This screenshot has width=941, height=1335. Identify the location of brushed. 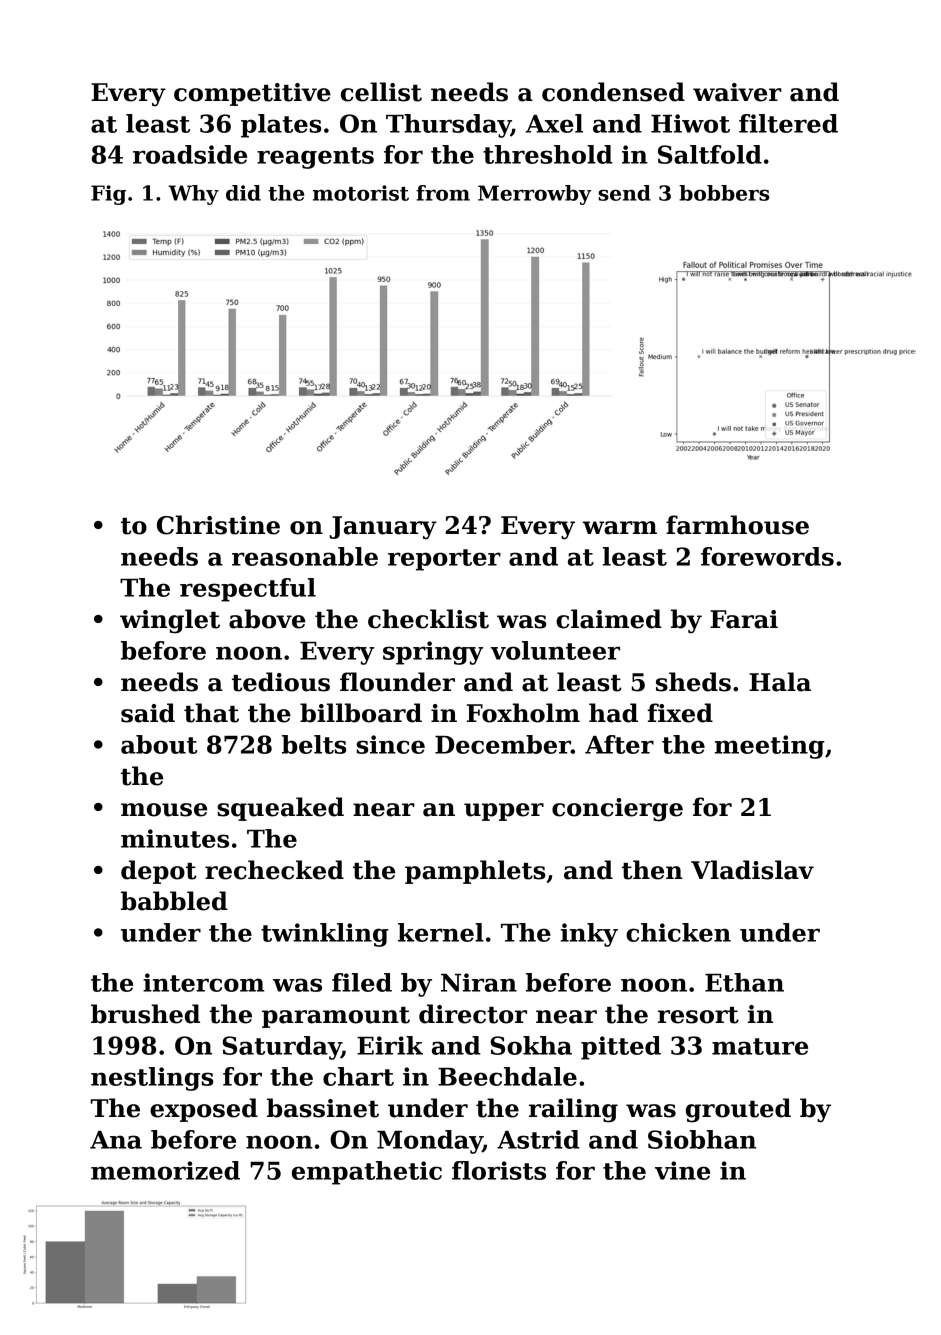
(145, 1014).
